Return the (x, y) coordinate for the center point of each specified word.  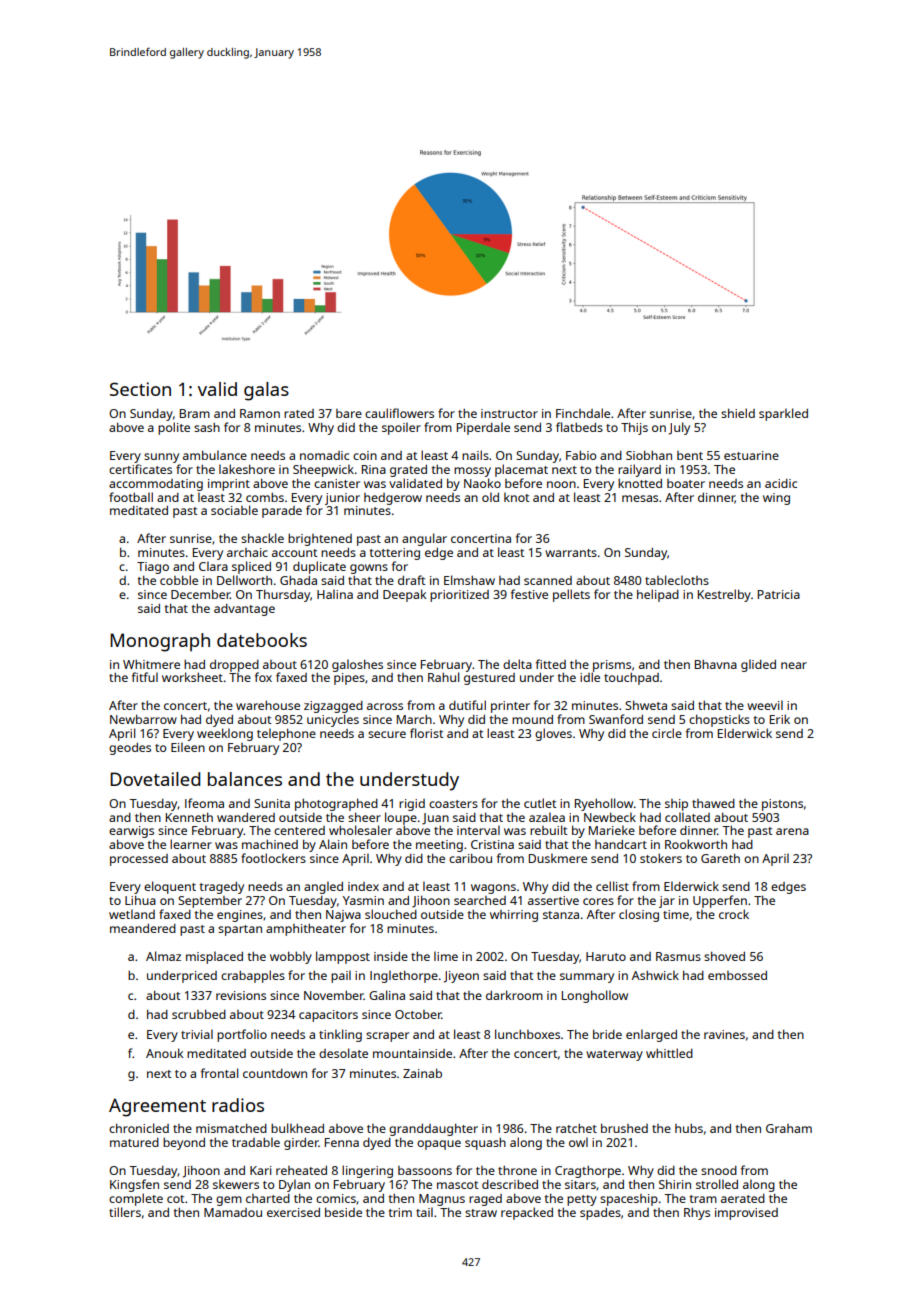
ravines (724, 1034)
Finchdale (583, 413)
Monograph (160, 642)
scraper (387, 1037)
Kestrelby (724, 595)
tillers (125, 1212)
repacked (527, 1213)
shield (738, 413)
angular (424, 539)
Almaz (163, 956)
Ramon (260, 413)
